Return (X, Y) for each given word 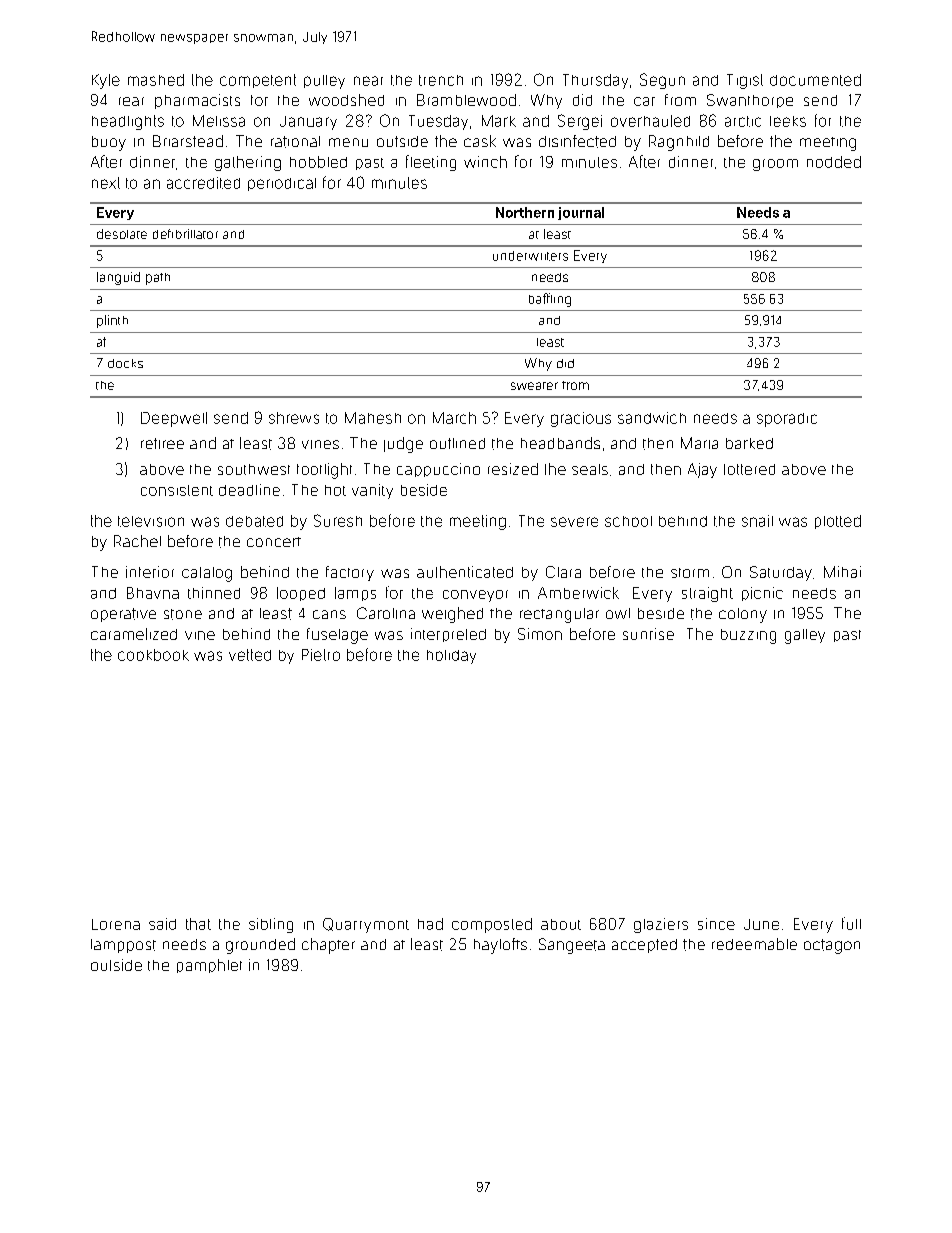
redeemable (754, 944)
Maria (699, 443)
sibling (271, 925)
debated (254, 521)
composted (492, 925)
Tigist (745, 81)
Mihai (842, 572)
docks (125, 363)
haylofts (500, 946)
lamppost (123, 946)
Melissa (219, 121)
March (454, 418)
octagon (832, 946)
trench (441, 80)
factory (350, 573)
